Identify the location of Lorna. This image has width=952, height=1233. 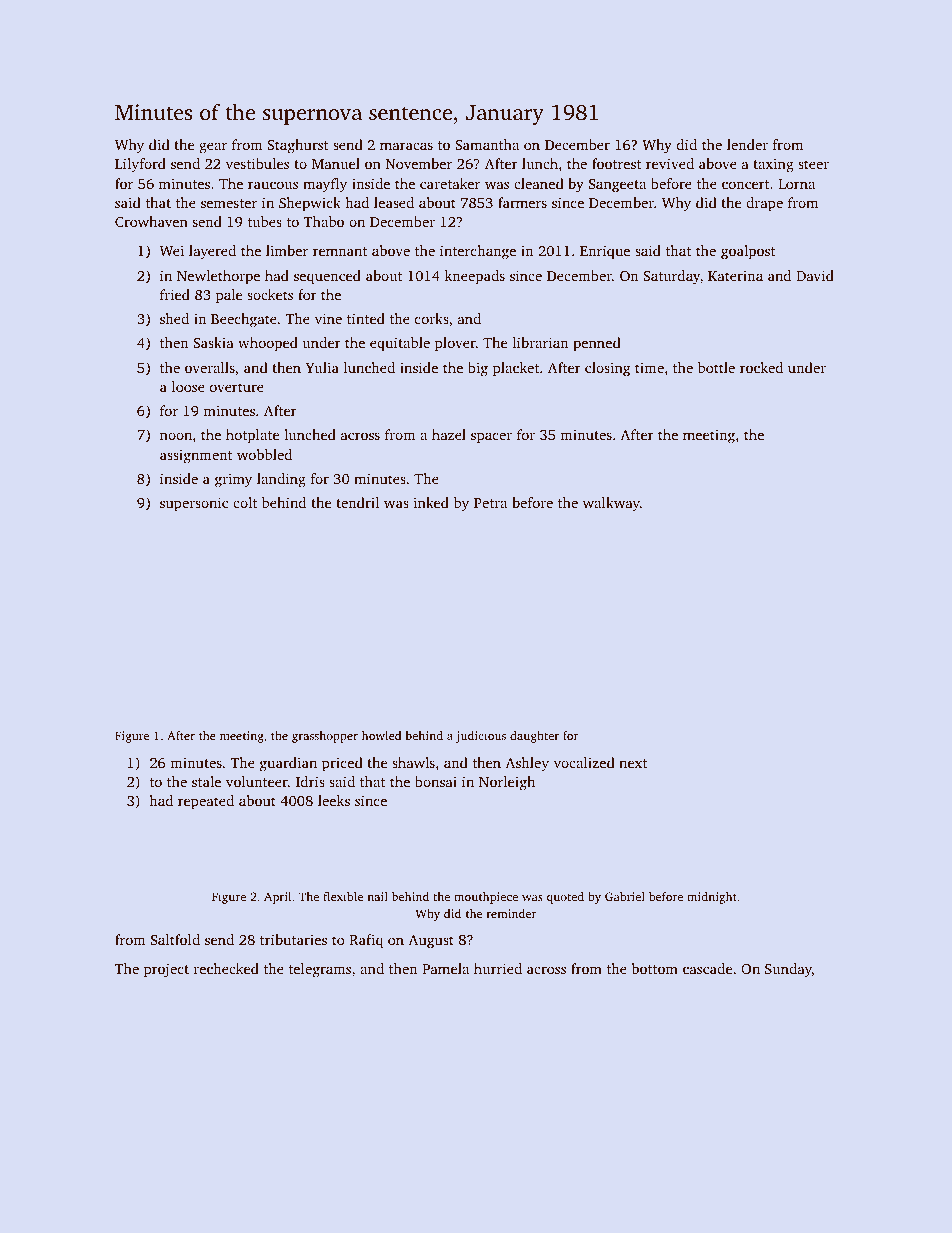
(796, 184).
